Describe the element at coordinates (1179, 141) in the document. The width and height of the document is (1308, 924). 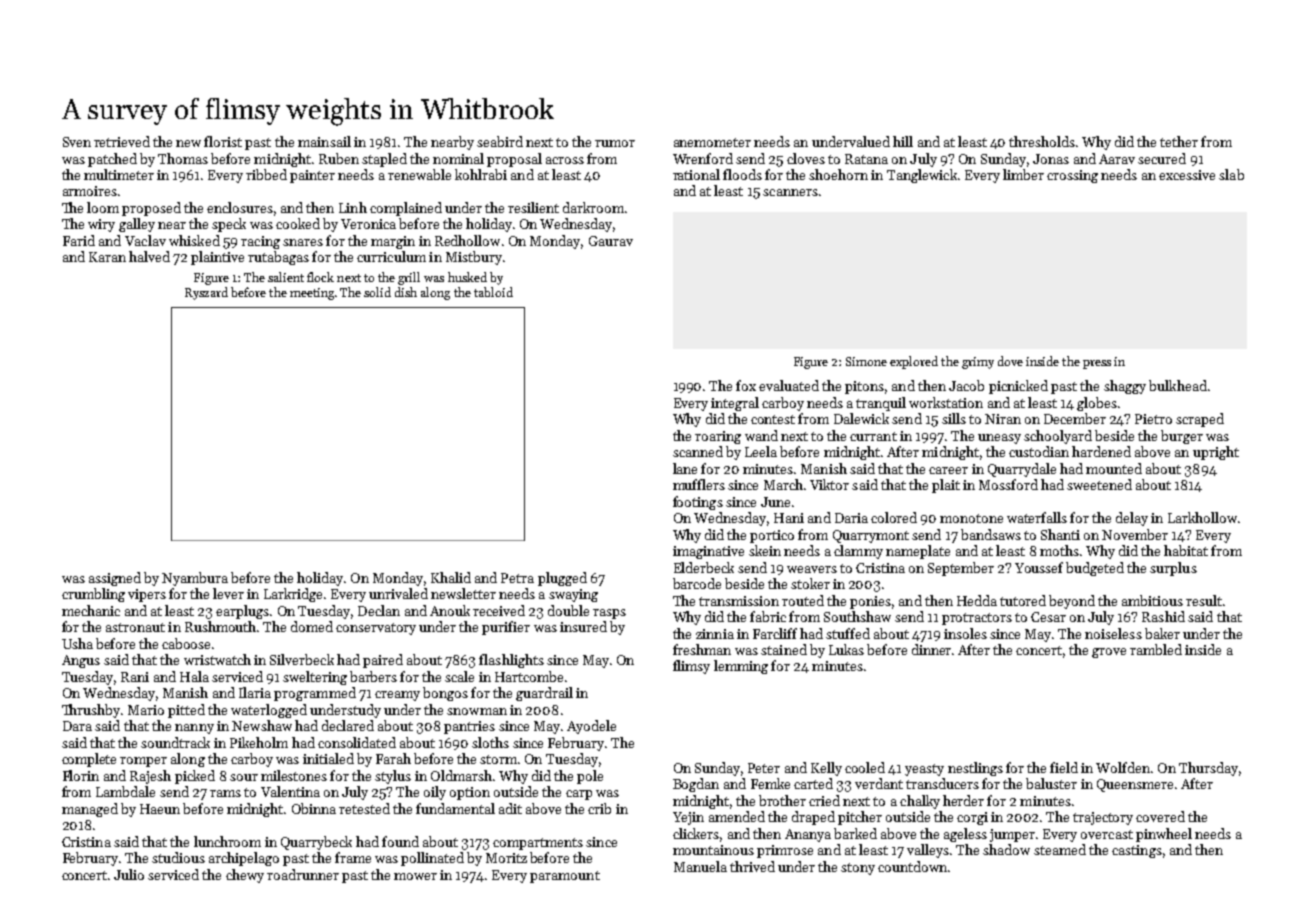
I see `tether` at that location.
